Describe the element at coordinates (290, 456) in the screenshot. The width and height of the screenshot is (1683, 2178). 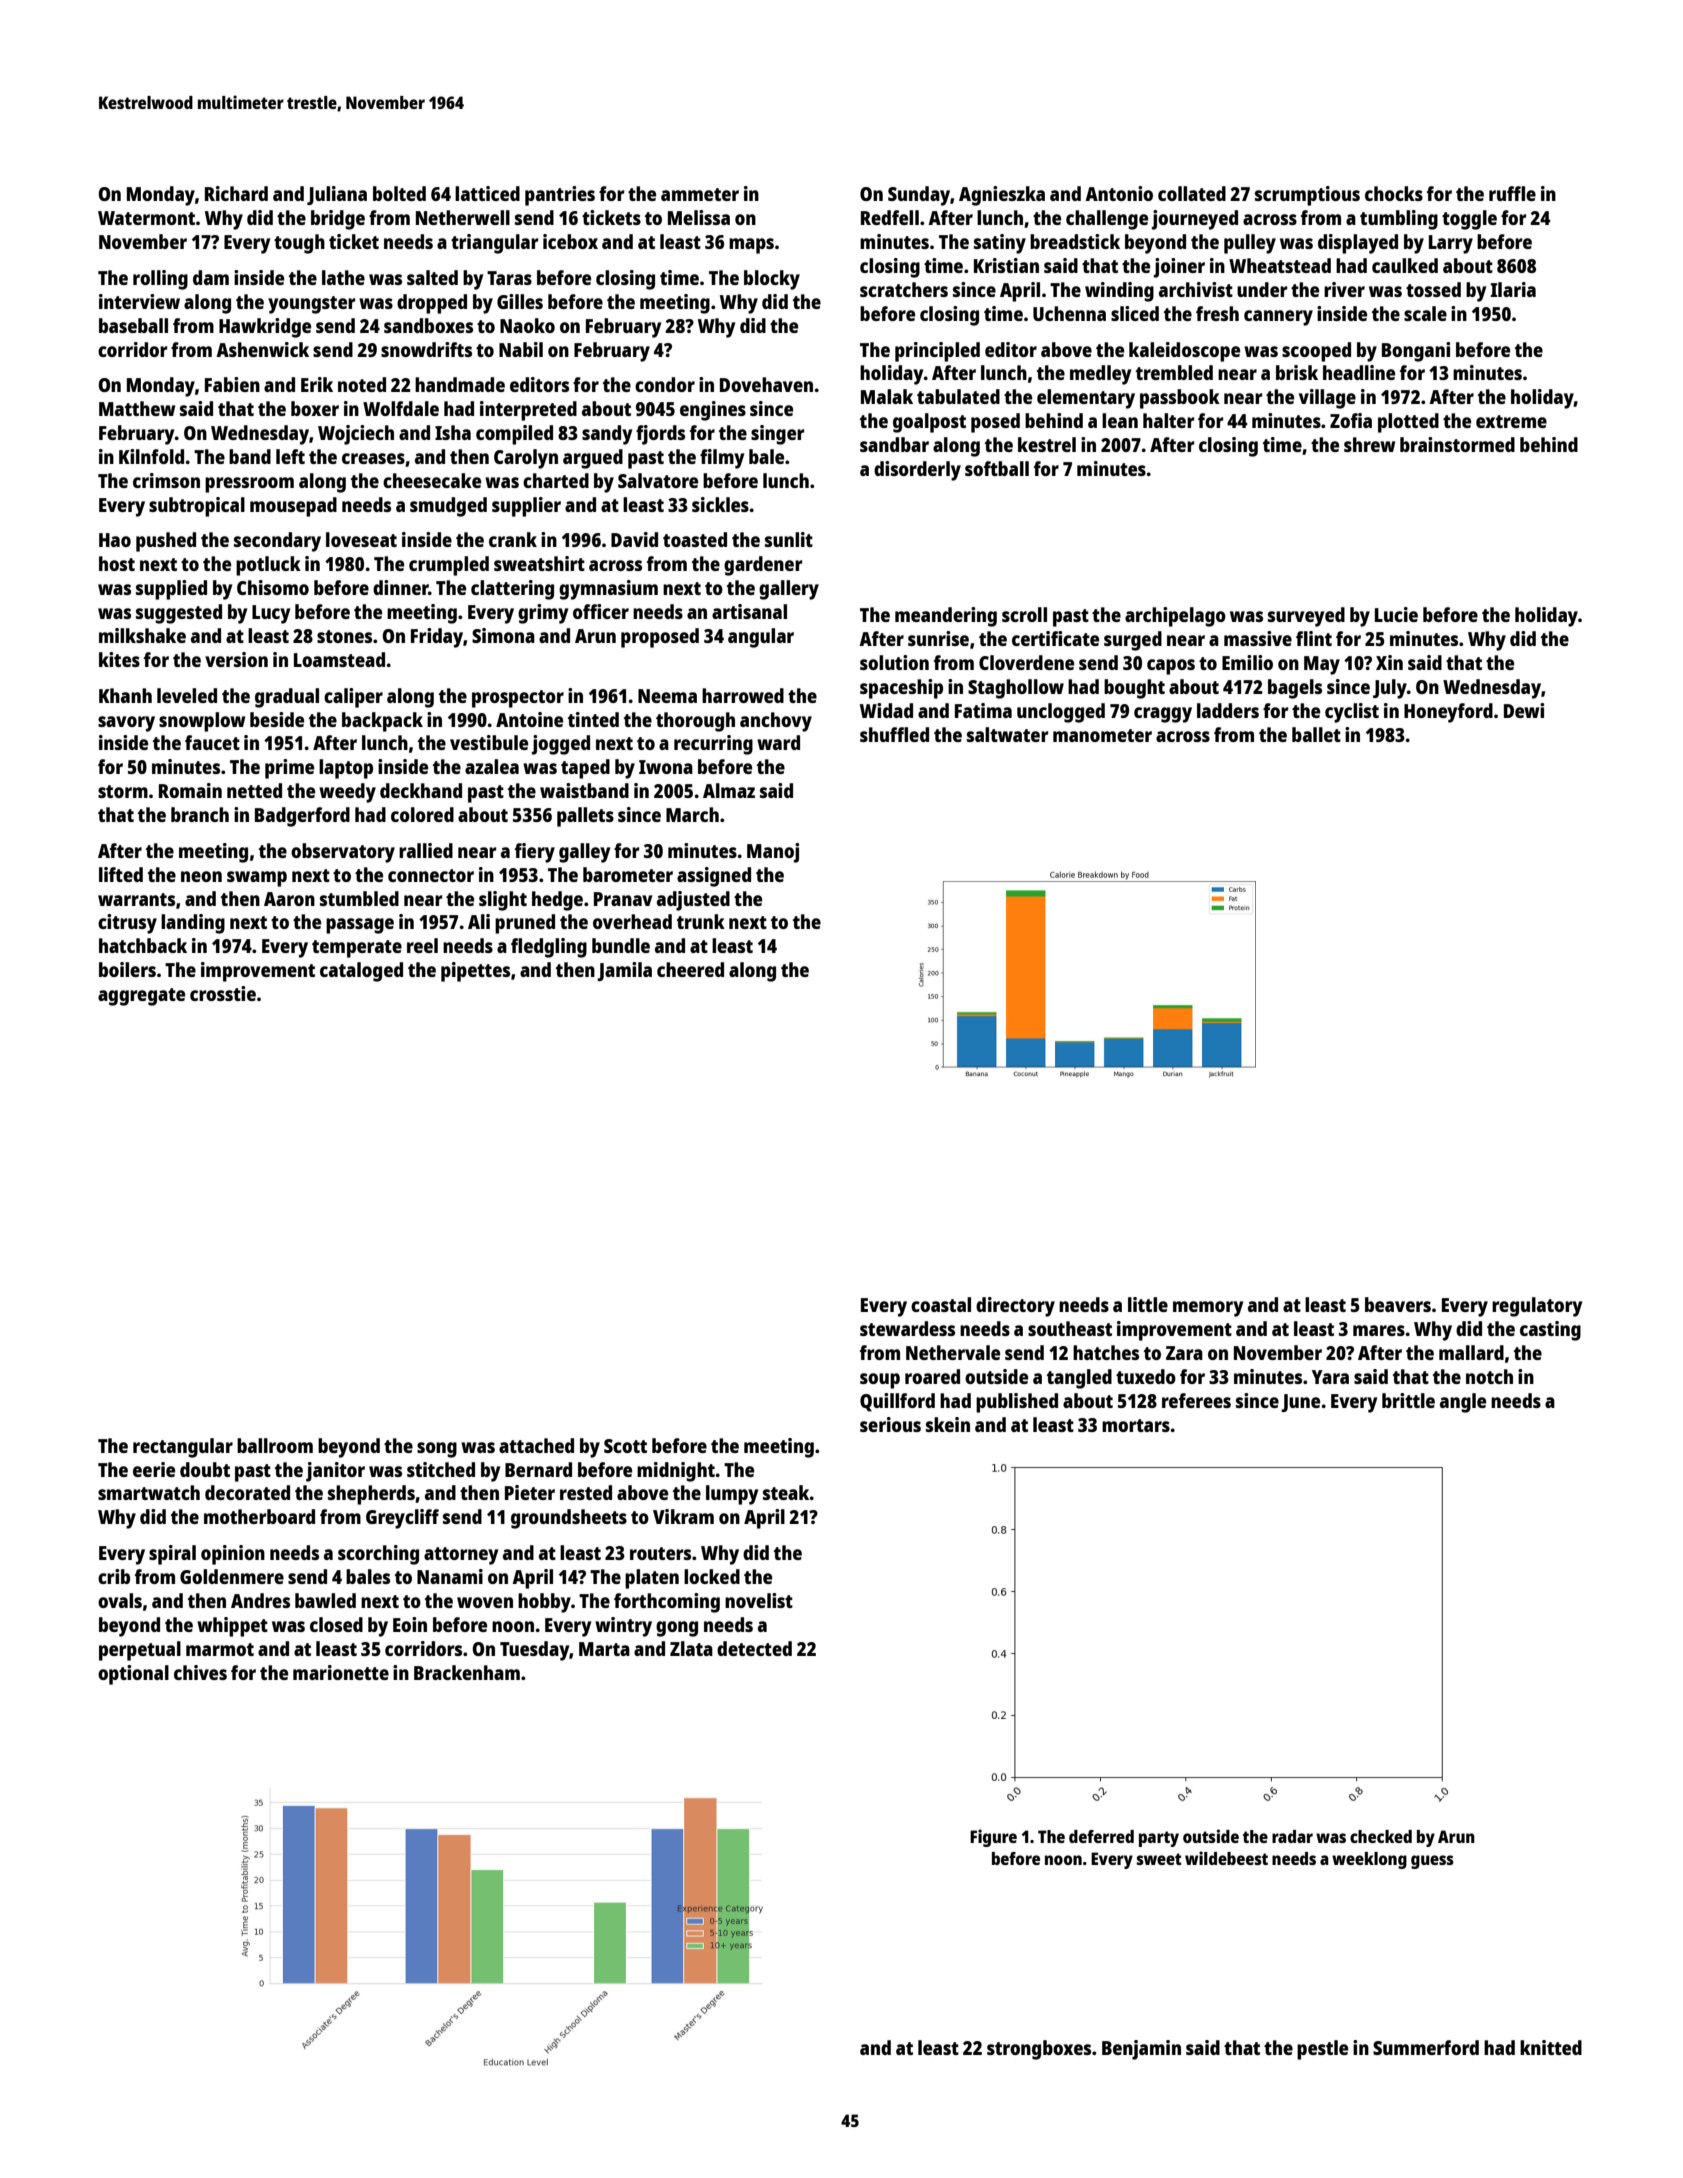
I see `left` at that location.
